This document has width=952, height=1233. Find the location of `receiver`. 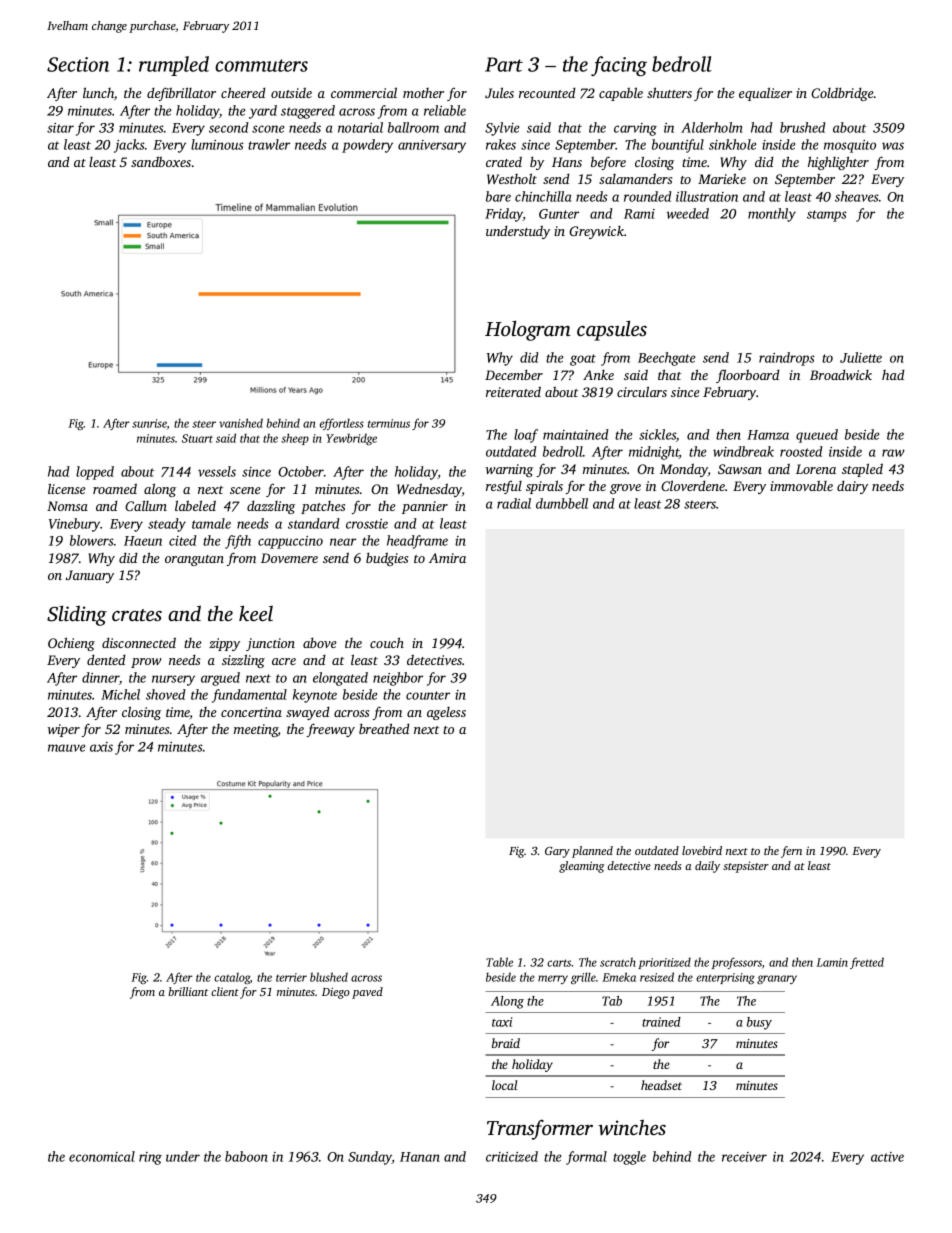

receiver is located at coordinates (744, 1157).
